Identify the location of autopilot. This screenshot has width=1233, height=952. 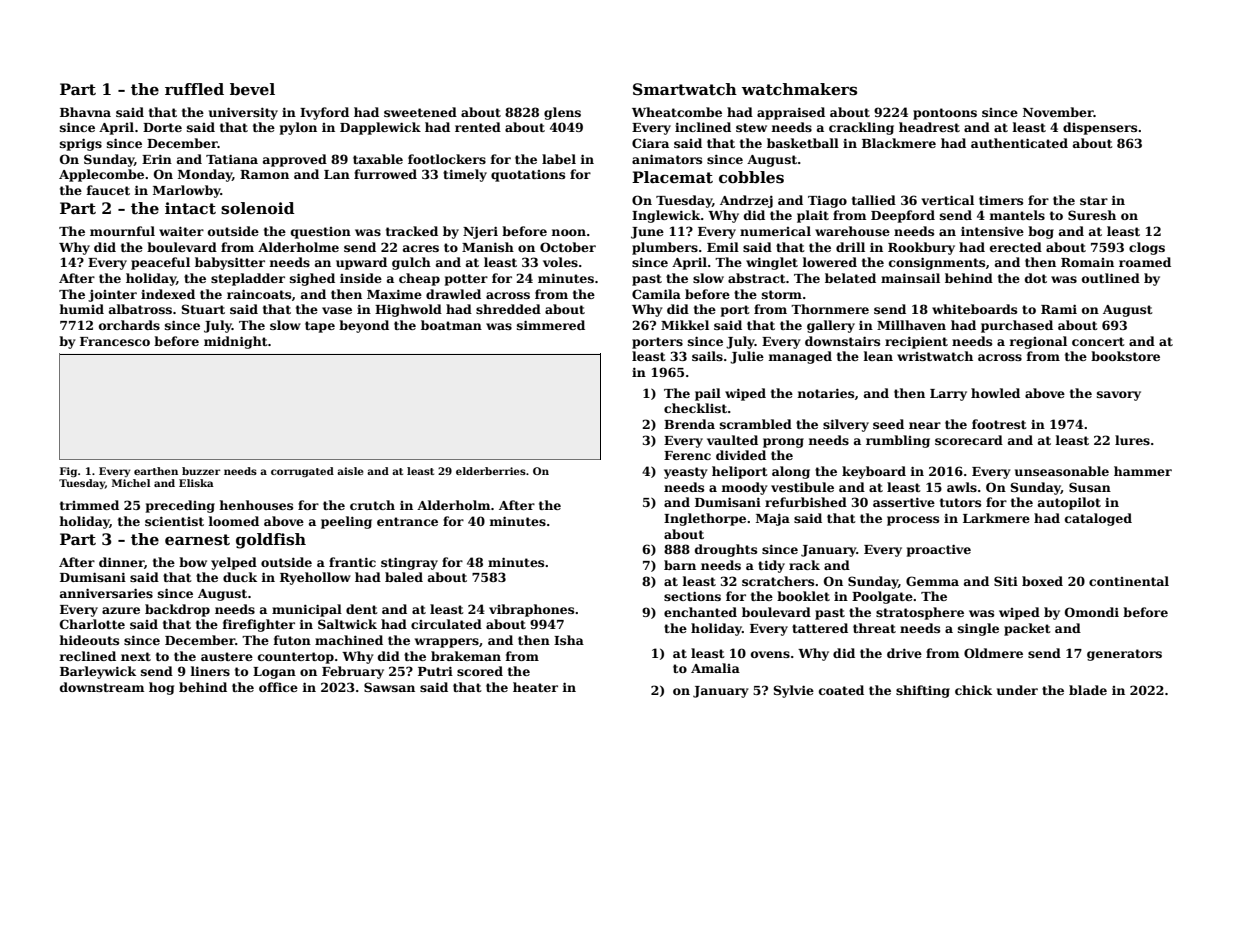
(1069, 503).
